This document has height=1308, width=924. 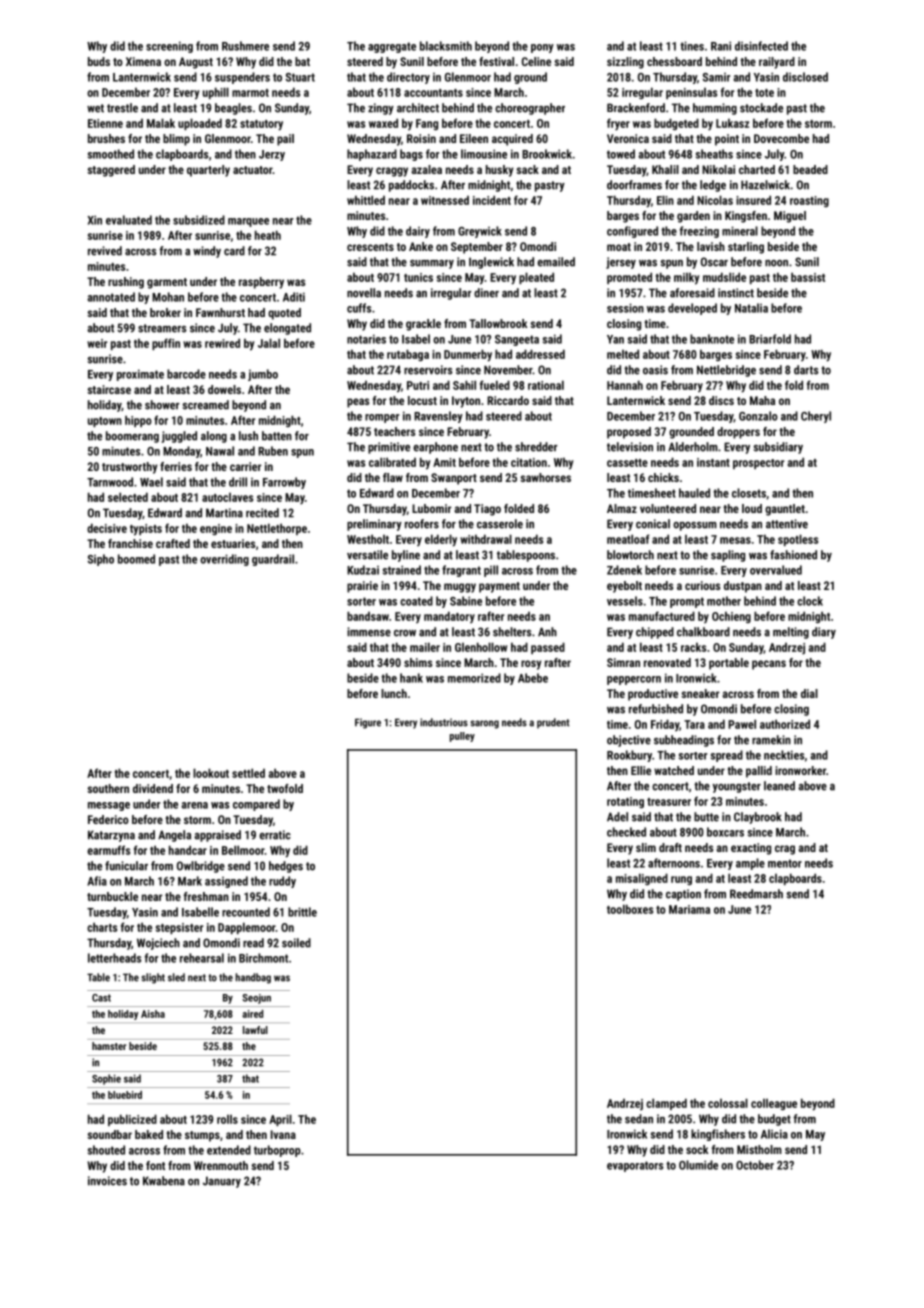 I want to click on moat, so click(x=619, y=247).
